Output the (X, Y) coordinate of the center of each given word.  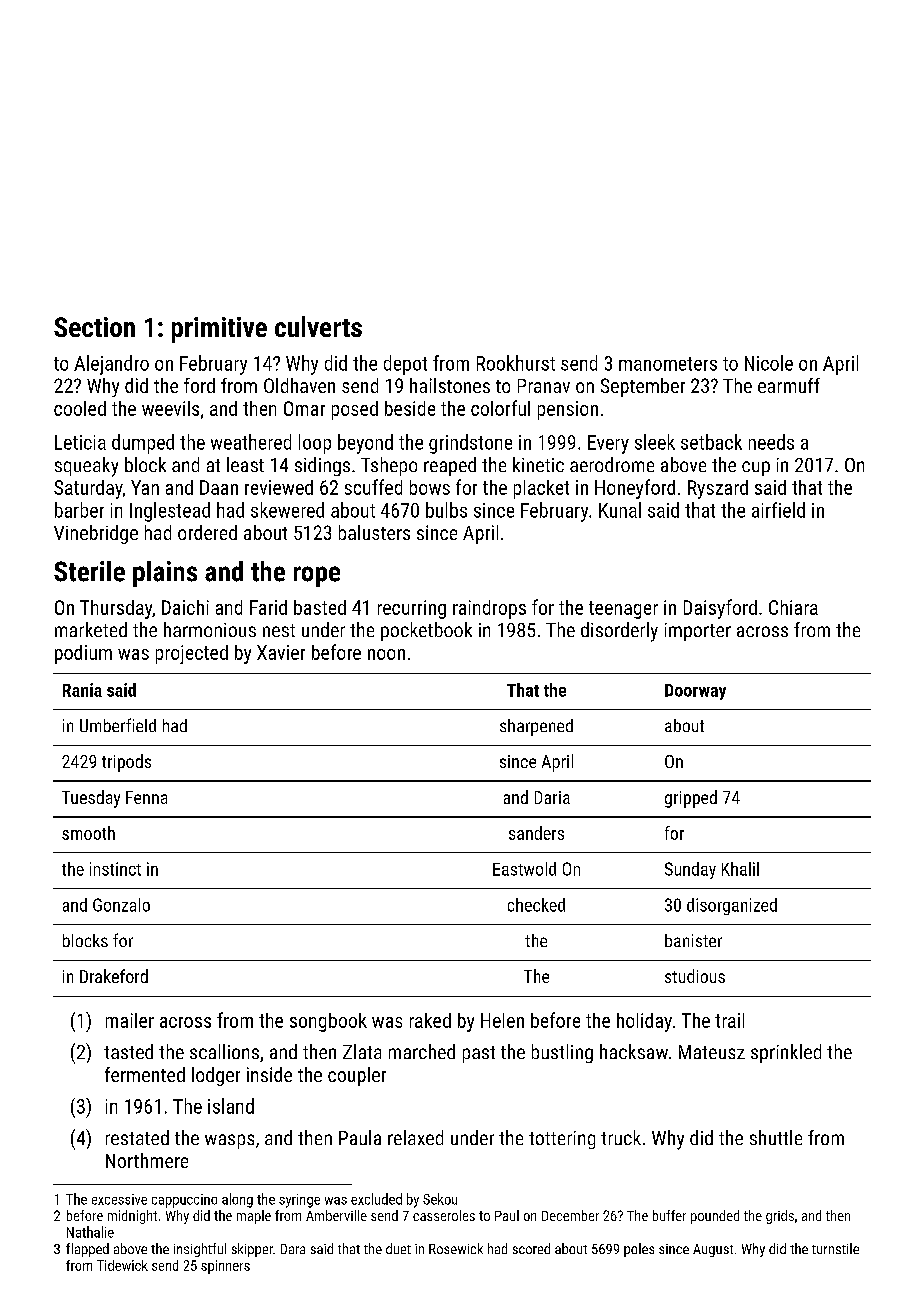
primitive (219, 330)
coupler (357, 1076)
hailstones (450, 385)
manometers (668, 364)
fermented (145, 1074)
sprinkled (786, 1053)
